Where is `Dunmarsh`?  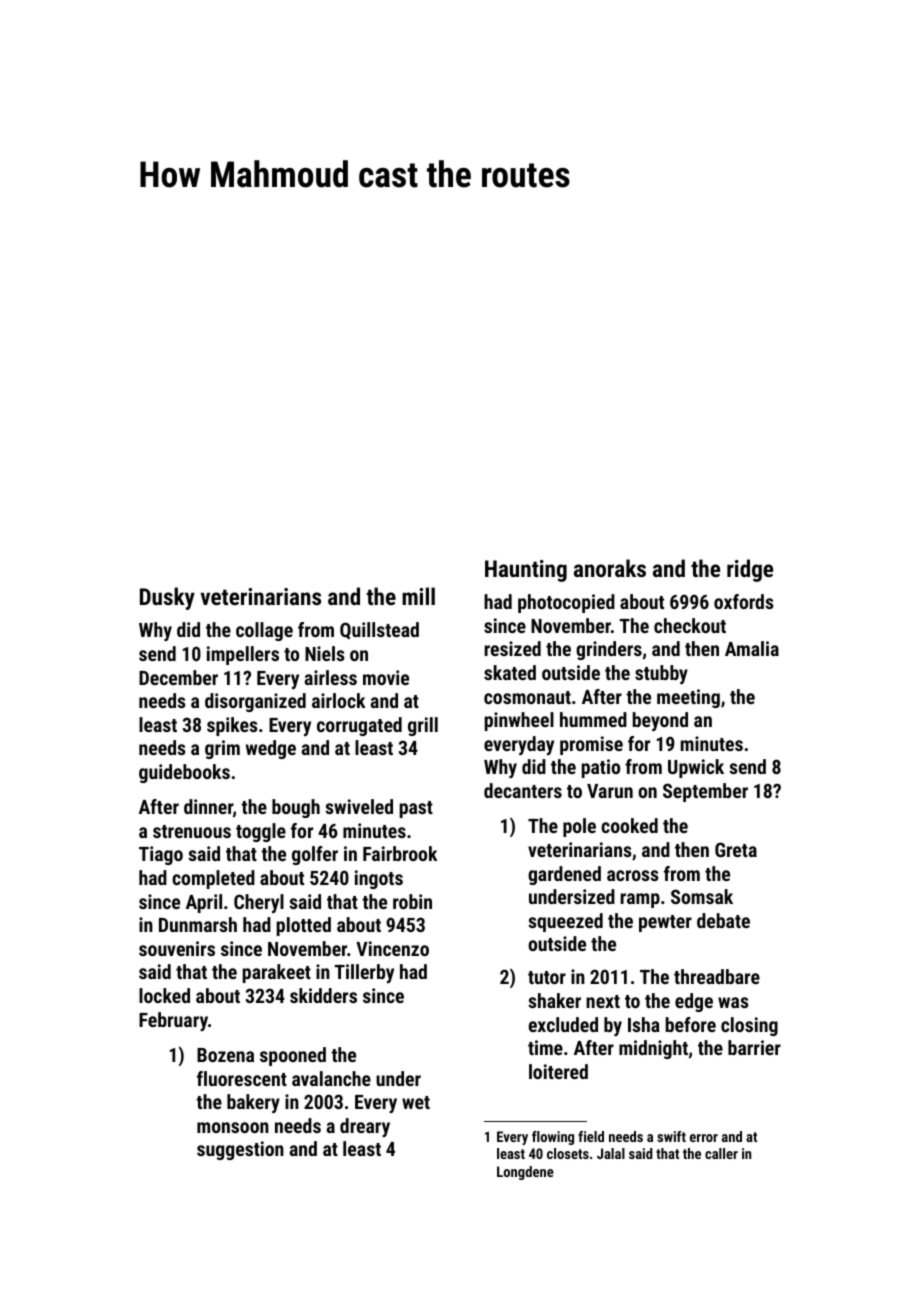 Dunmarsh is located at coordinates (198, 924).
